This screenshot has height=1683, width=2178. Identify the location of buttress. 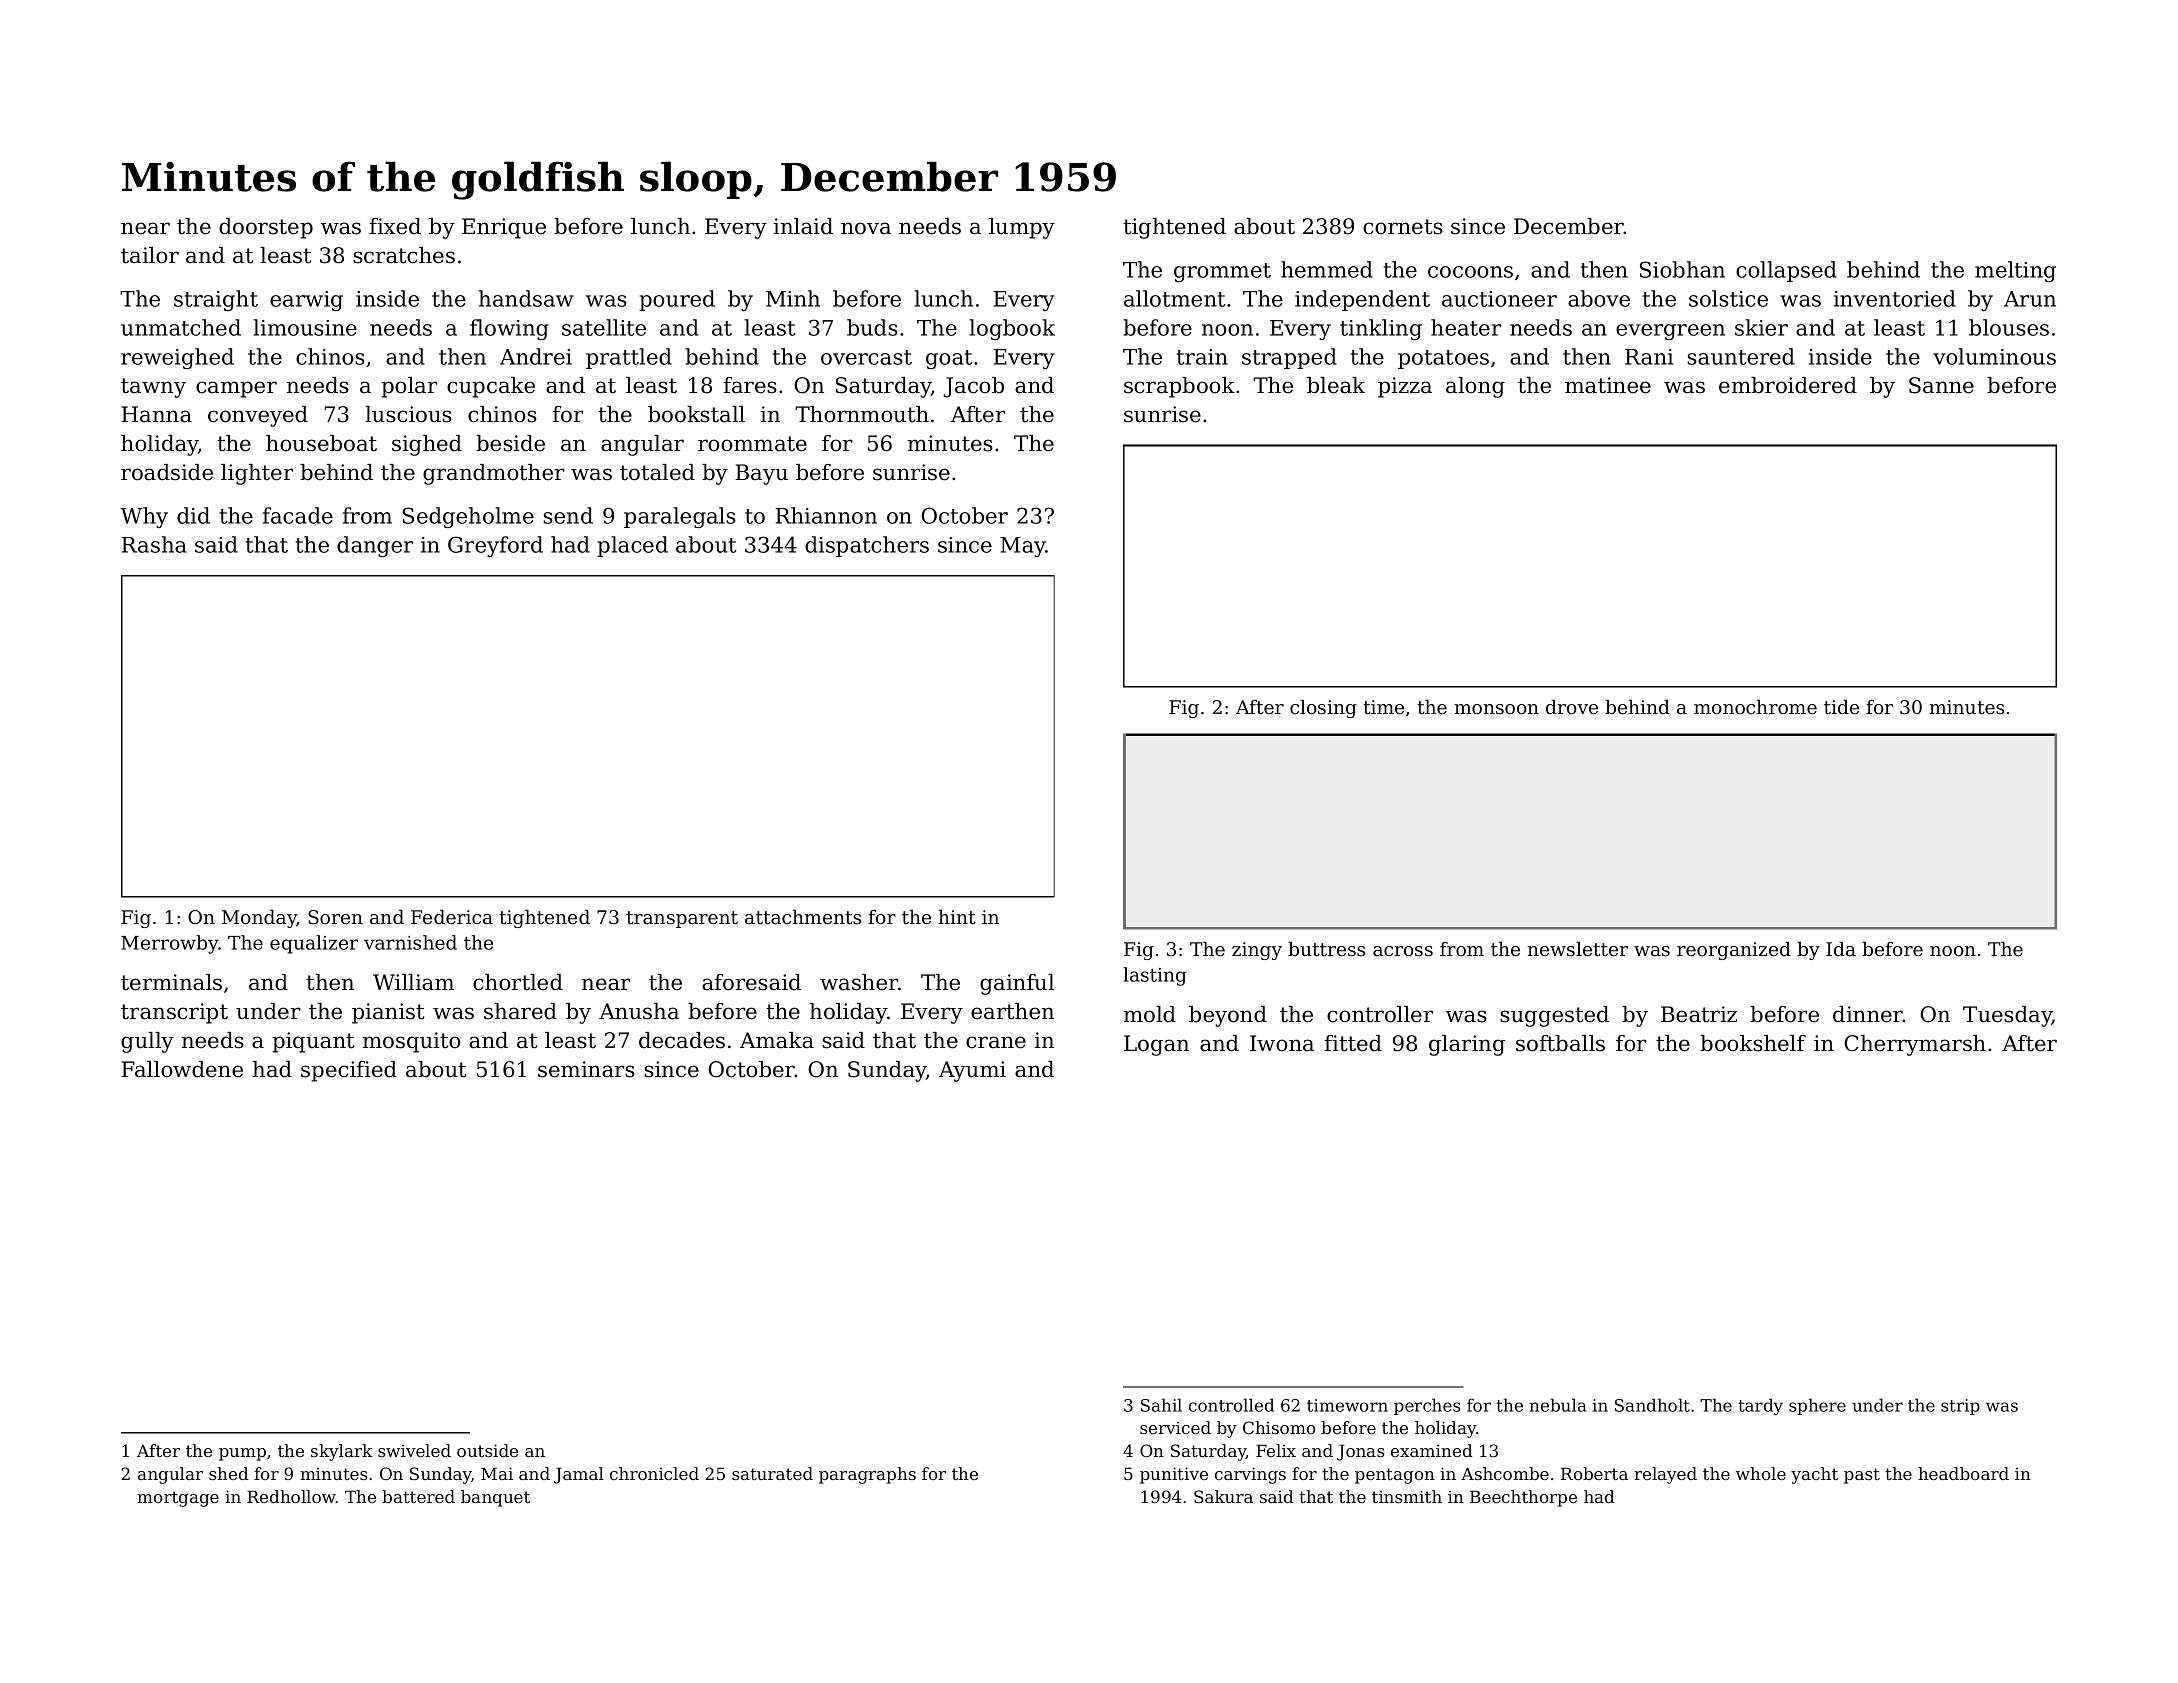
(1326, 949).
